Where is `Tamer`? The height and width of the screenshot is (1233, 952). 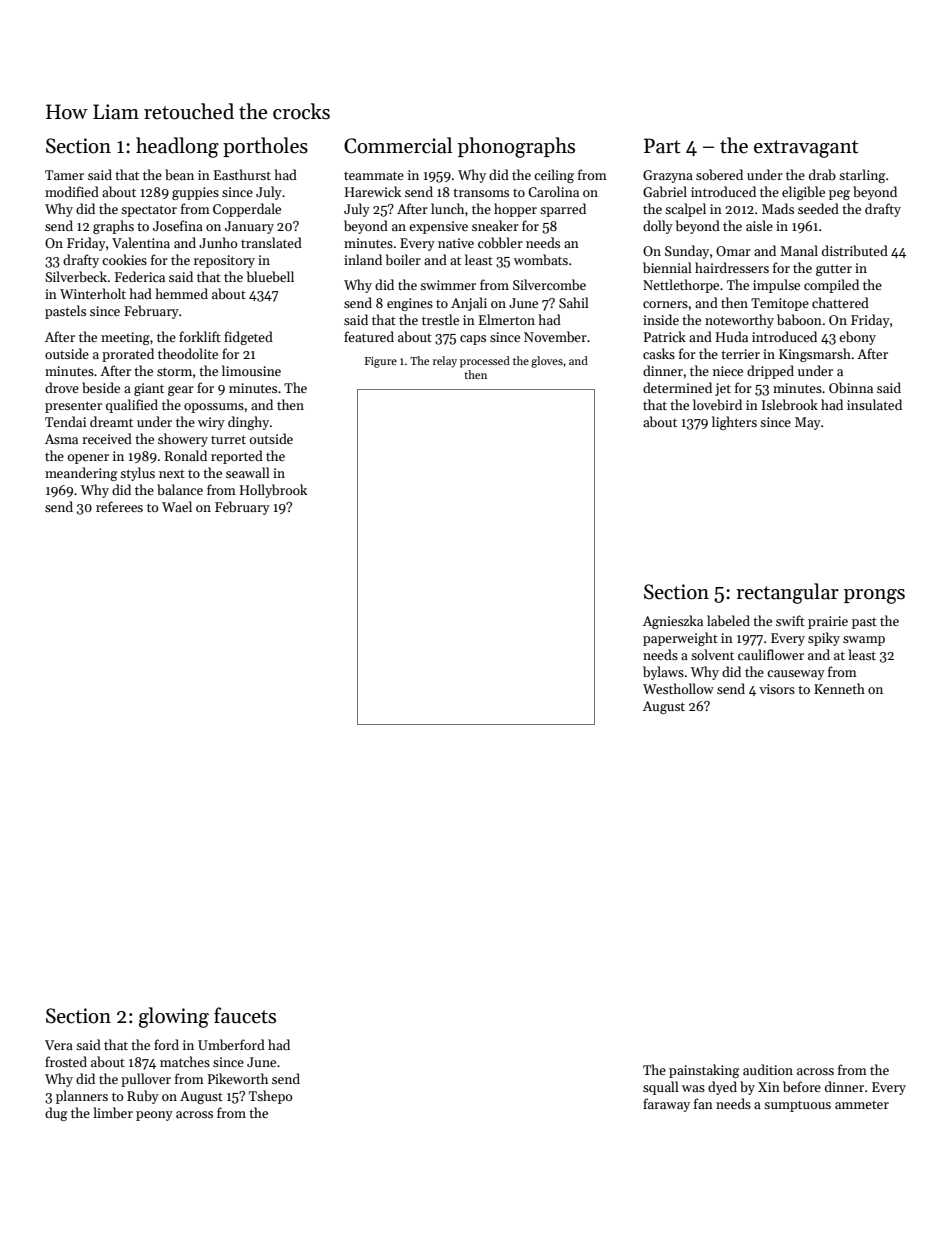
Tamer is located at coordinates (64, 175).
